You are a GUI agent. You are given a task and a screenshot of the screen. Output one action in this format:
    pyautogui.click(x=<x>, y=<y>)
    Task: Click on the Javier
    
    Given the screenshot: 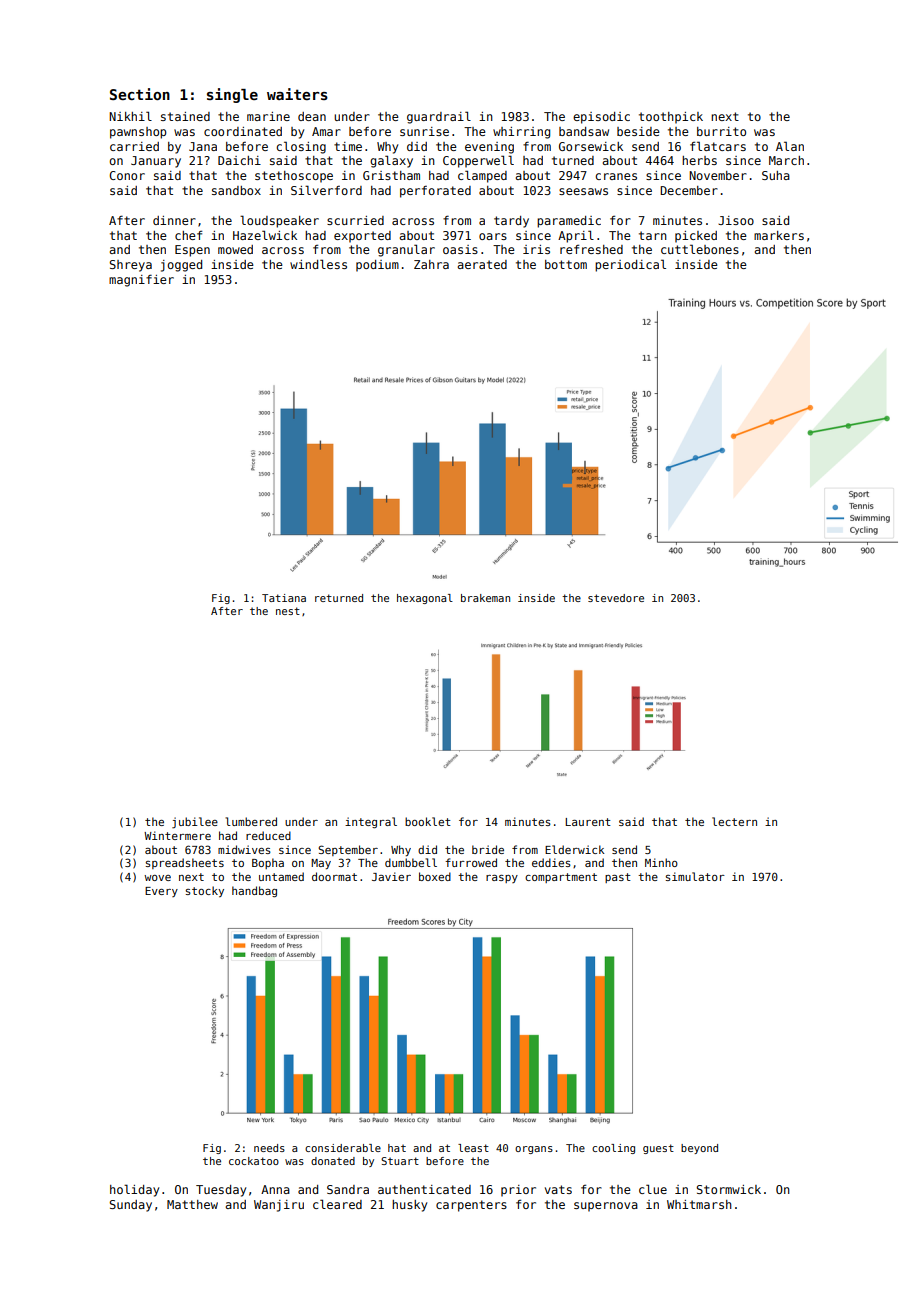 What is the action you would take?
    pyautogui.click(x=391, y=876)
